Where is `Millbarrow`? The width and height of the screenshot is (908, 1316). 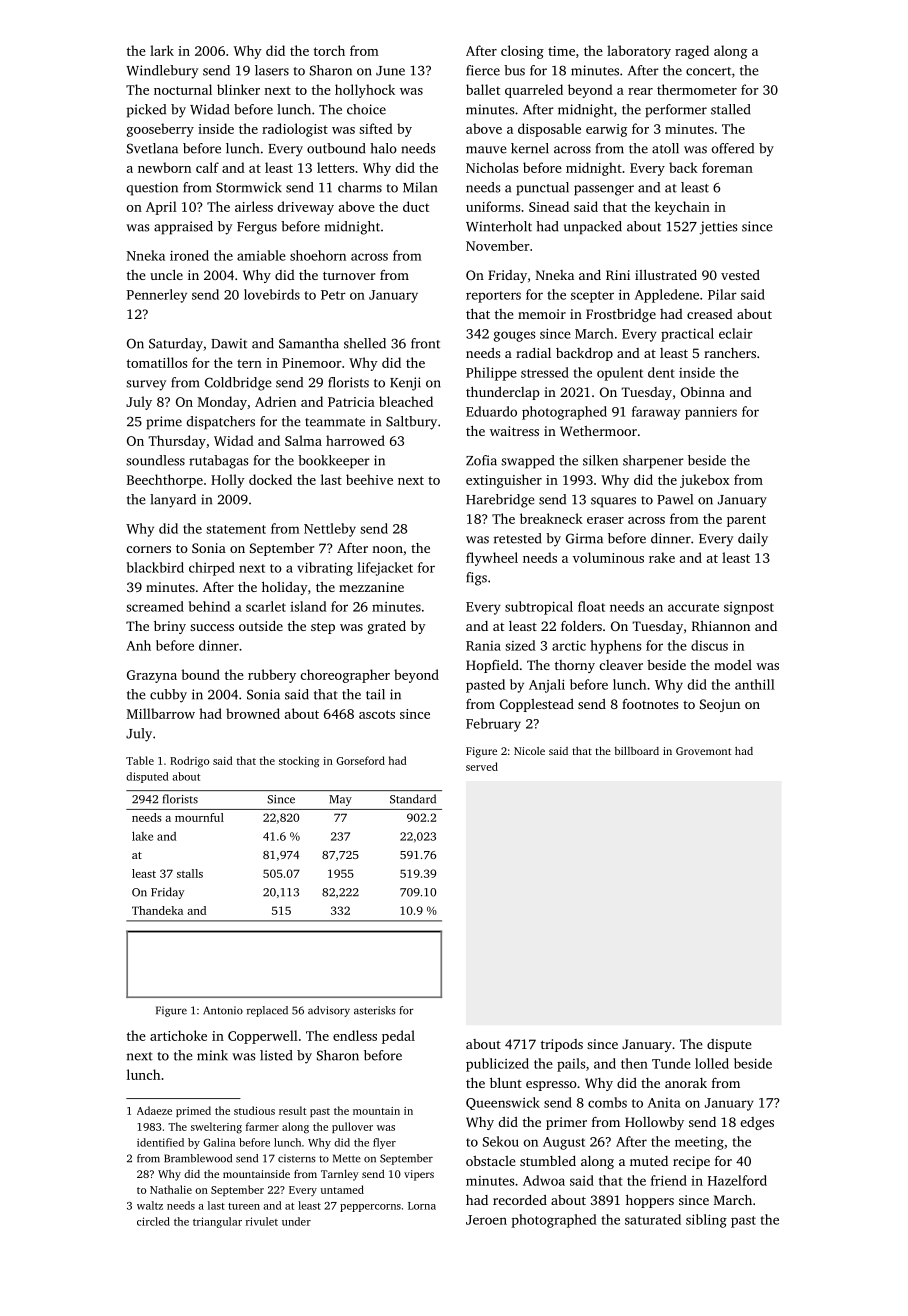
Millbarrow is located at coordinates (161, 713).
